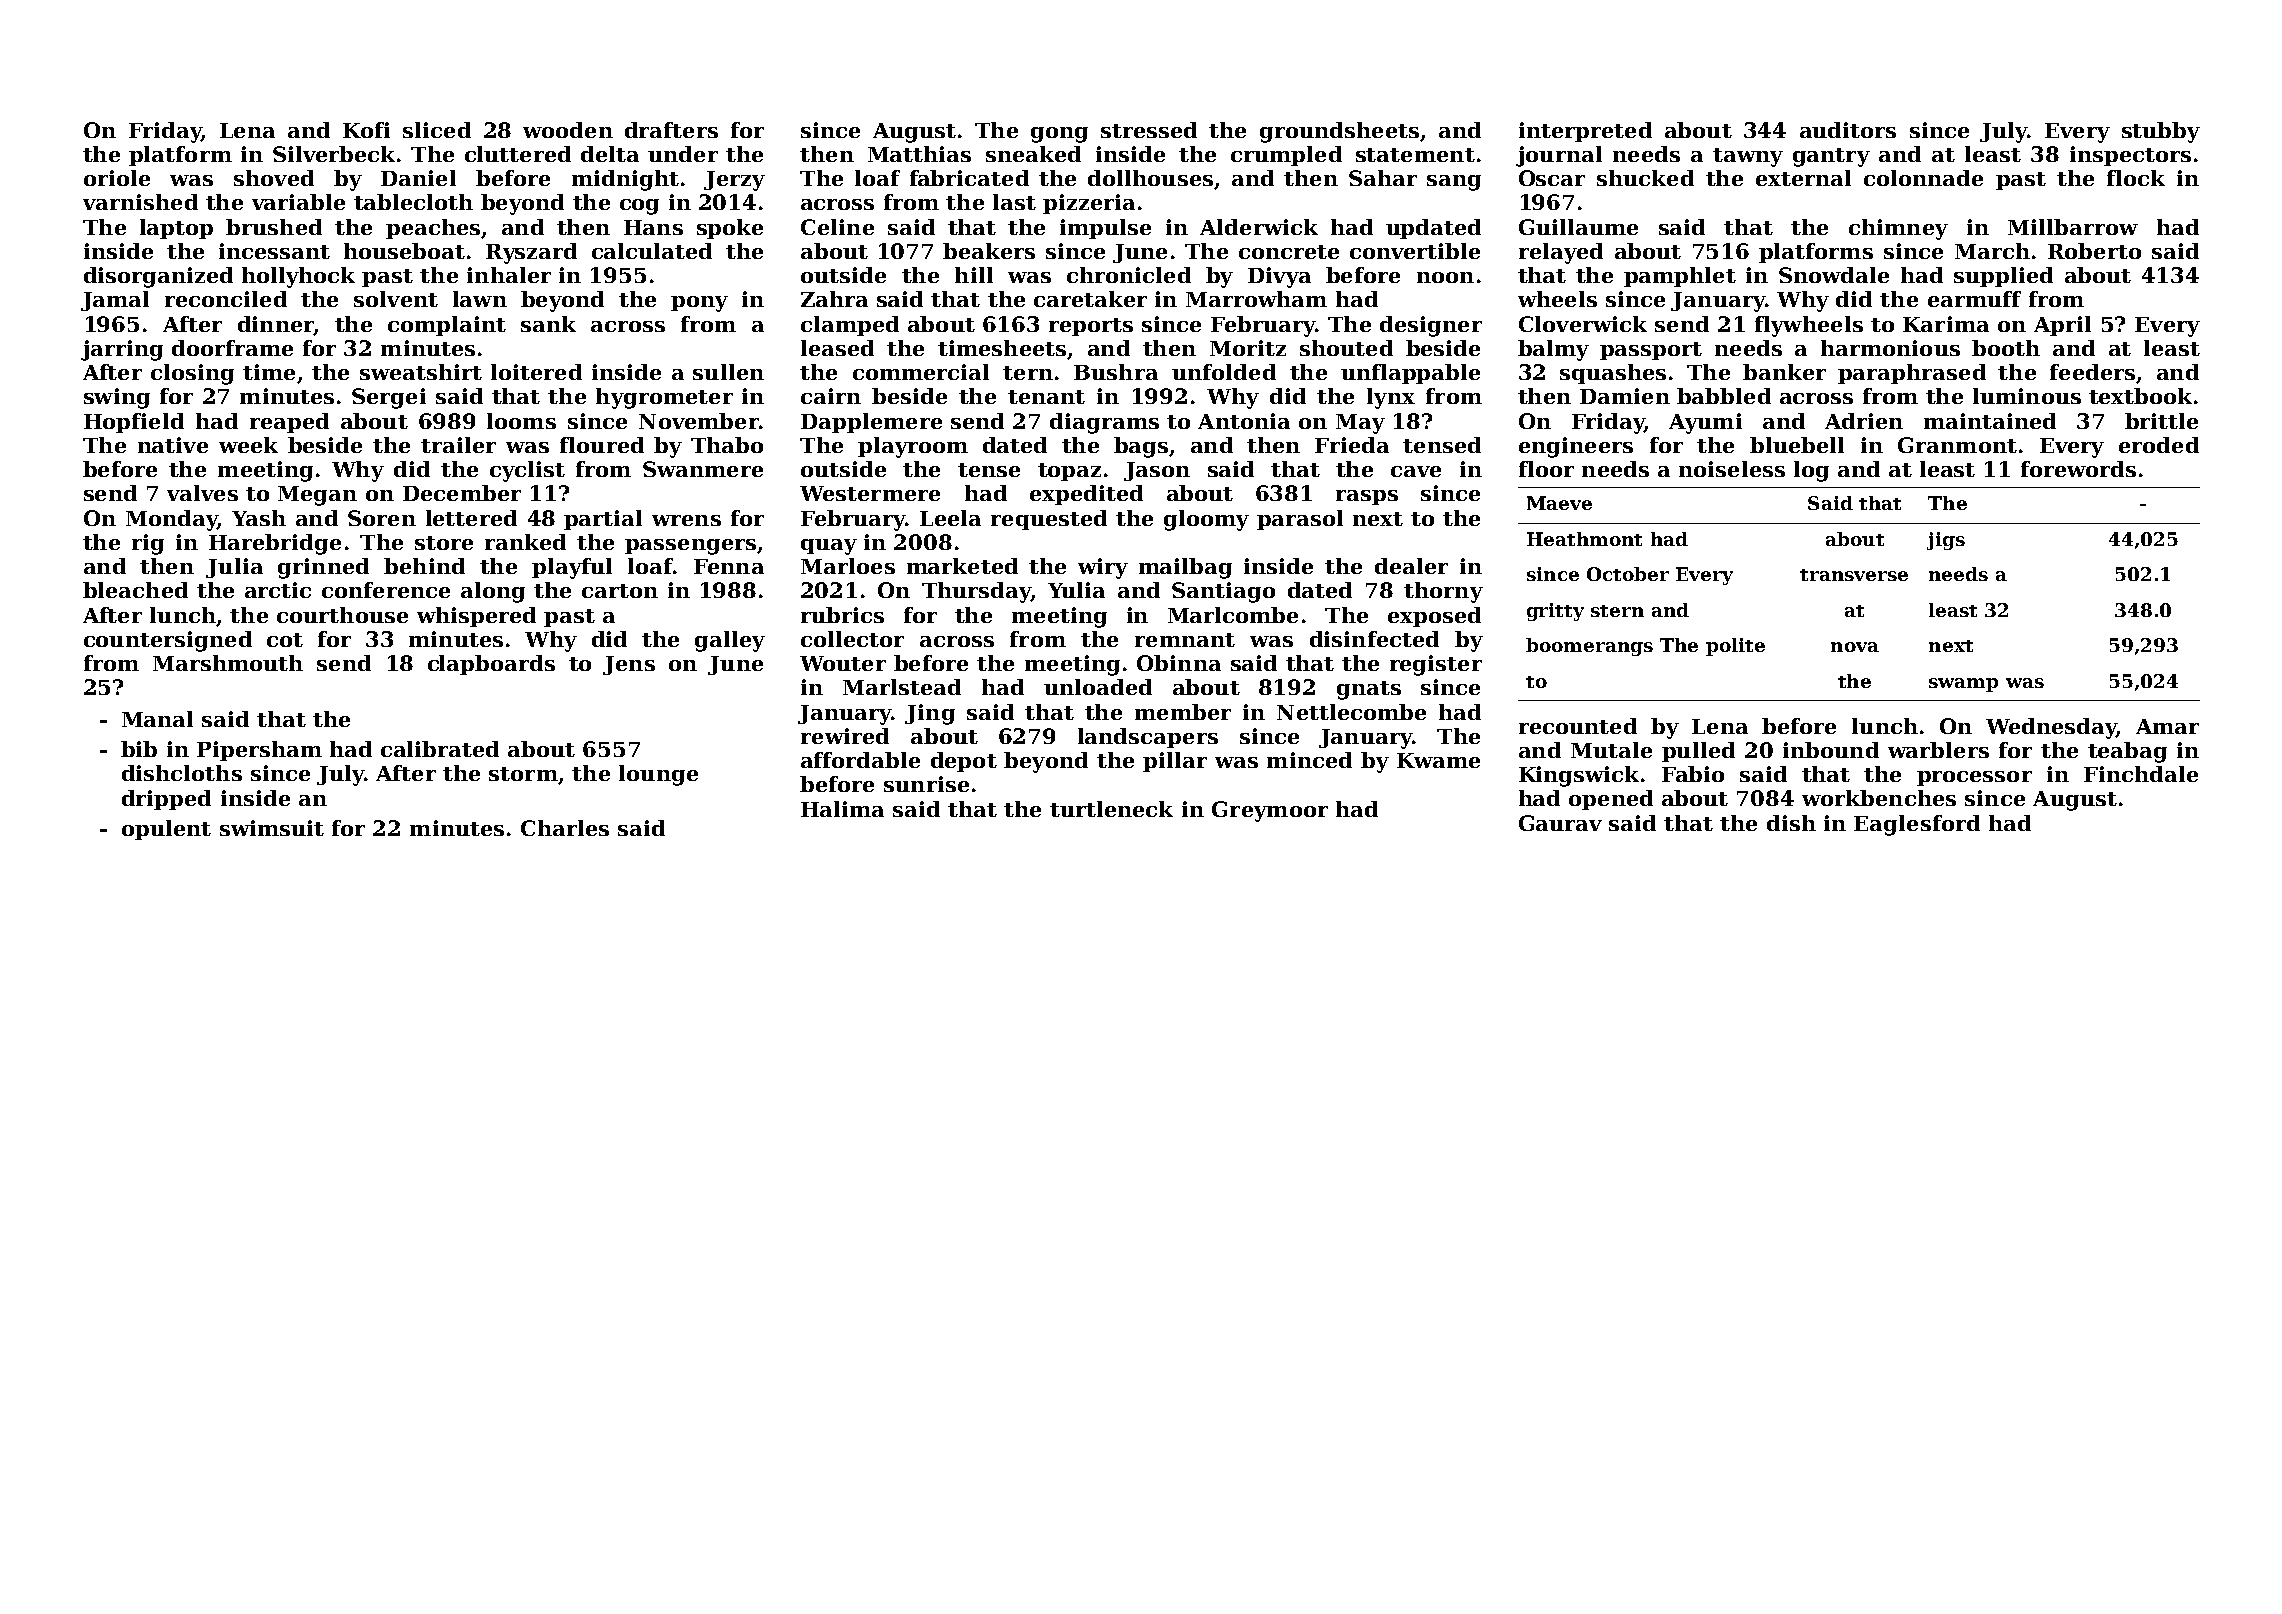 This screenshot has height=1614, width=2282. I want to click on transverse, so click(1854, 575).
